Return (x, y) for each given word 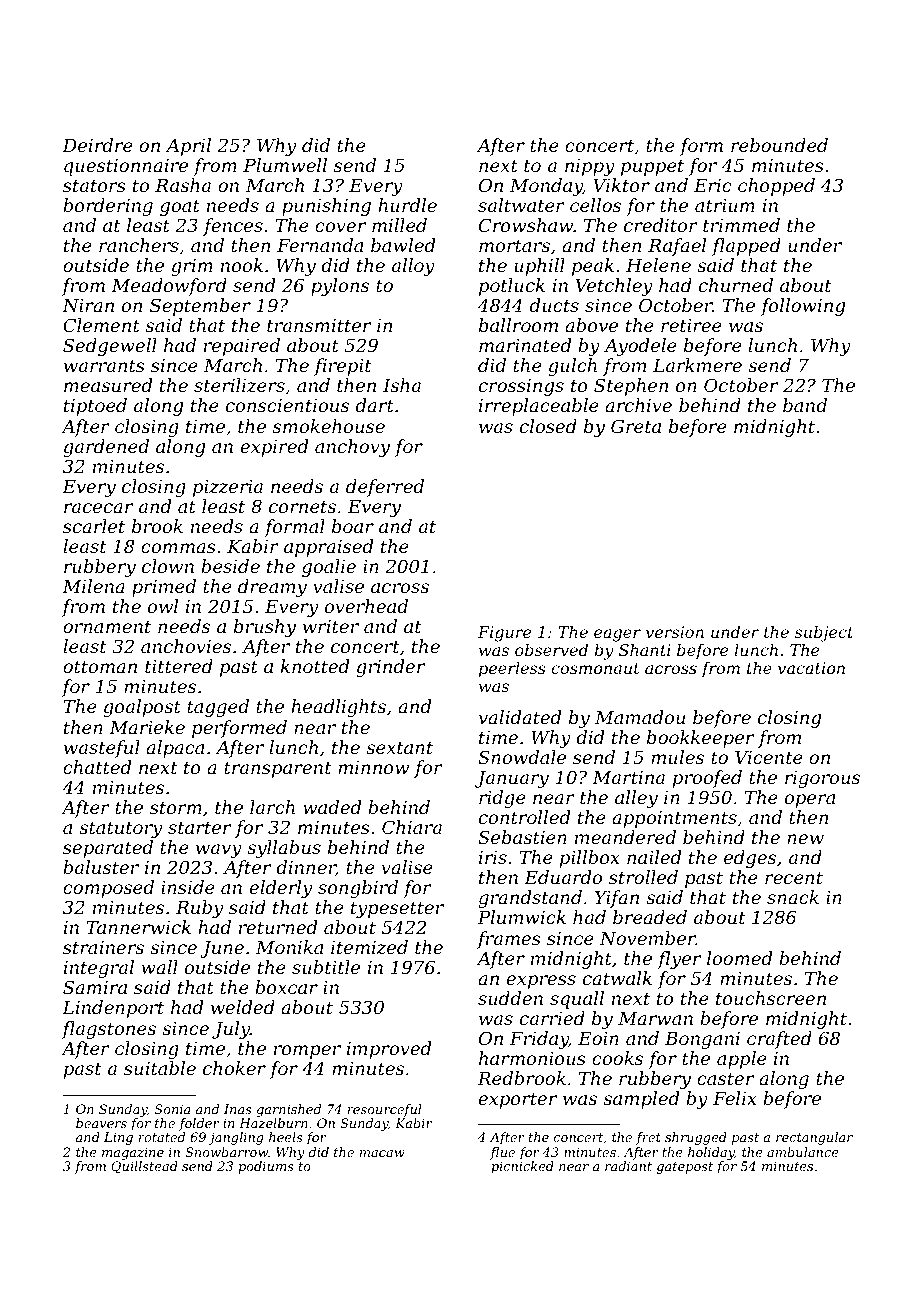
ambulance (803, 1152)
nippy (590, 167)
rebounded (779, 145)
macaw (382, 1153)
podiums (266, 1167)
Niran (88, 305)
